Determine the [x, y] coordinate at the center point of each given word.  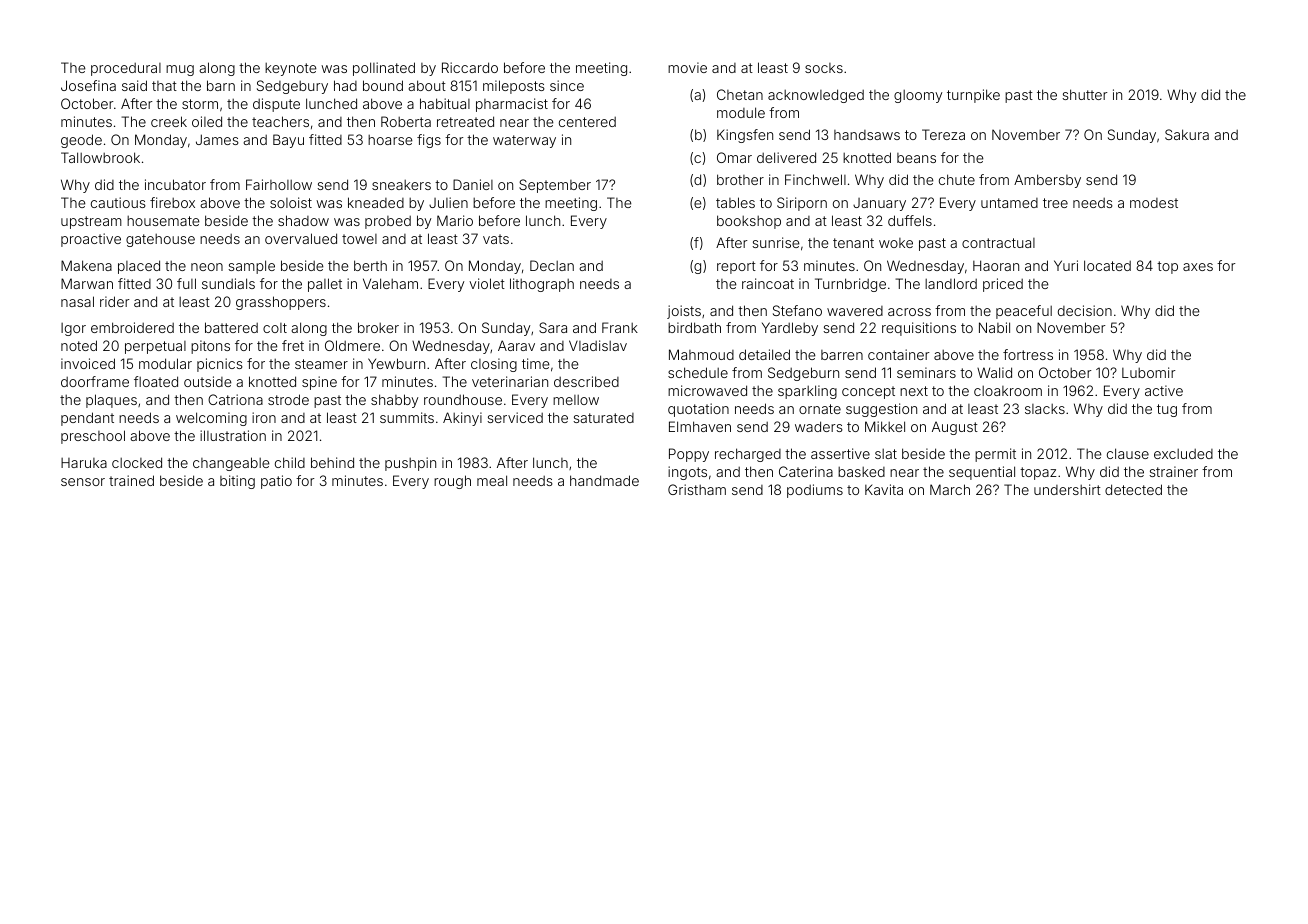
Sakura [1187, 134]
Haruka [84, 463]
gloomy [918, 96]
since [567, 85]
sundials [228, 283]
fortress [1028, 354]
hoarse [390, 140]
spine [319, 383]
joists [684, 312]
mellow [576, 400]
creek [169, 121]
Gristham [697, 489]
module [741, 112]
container [898, 354]
